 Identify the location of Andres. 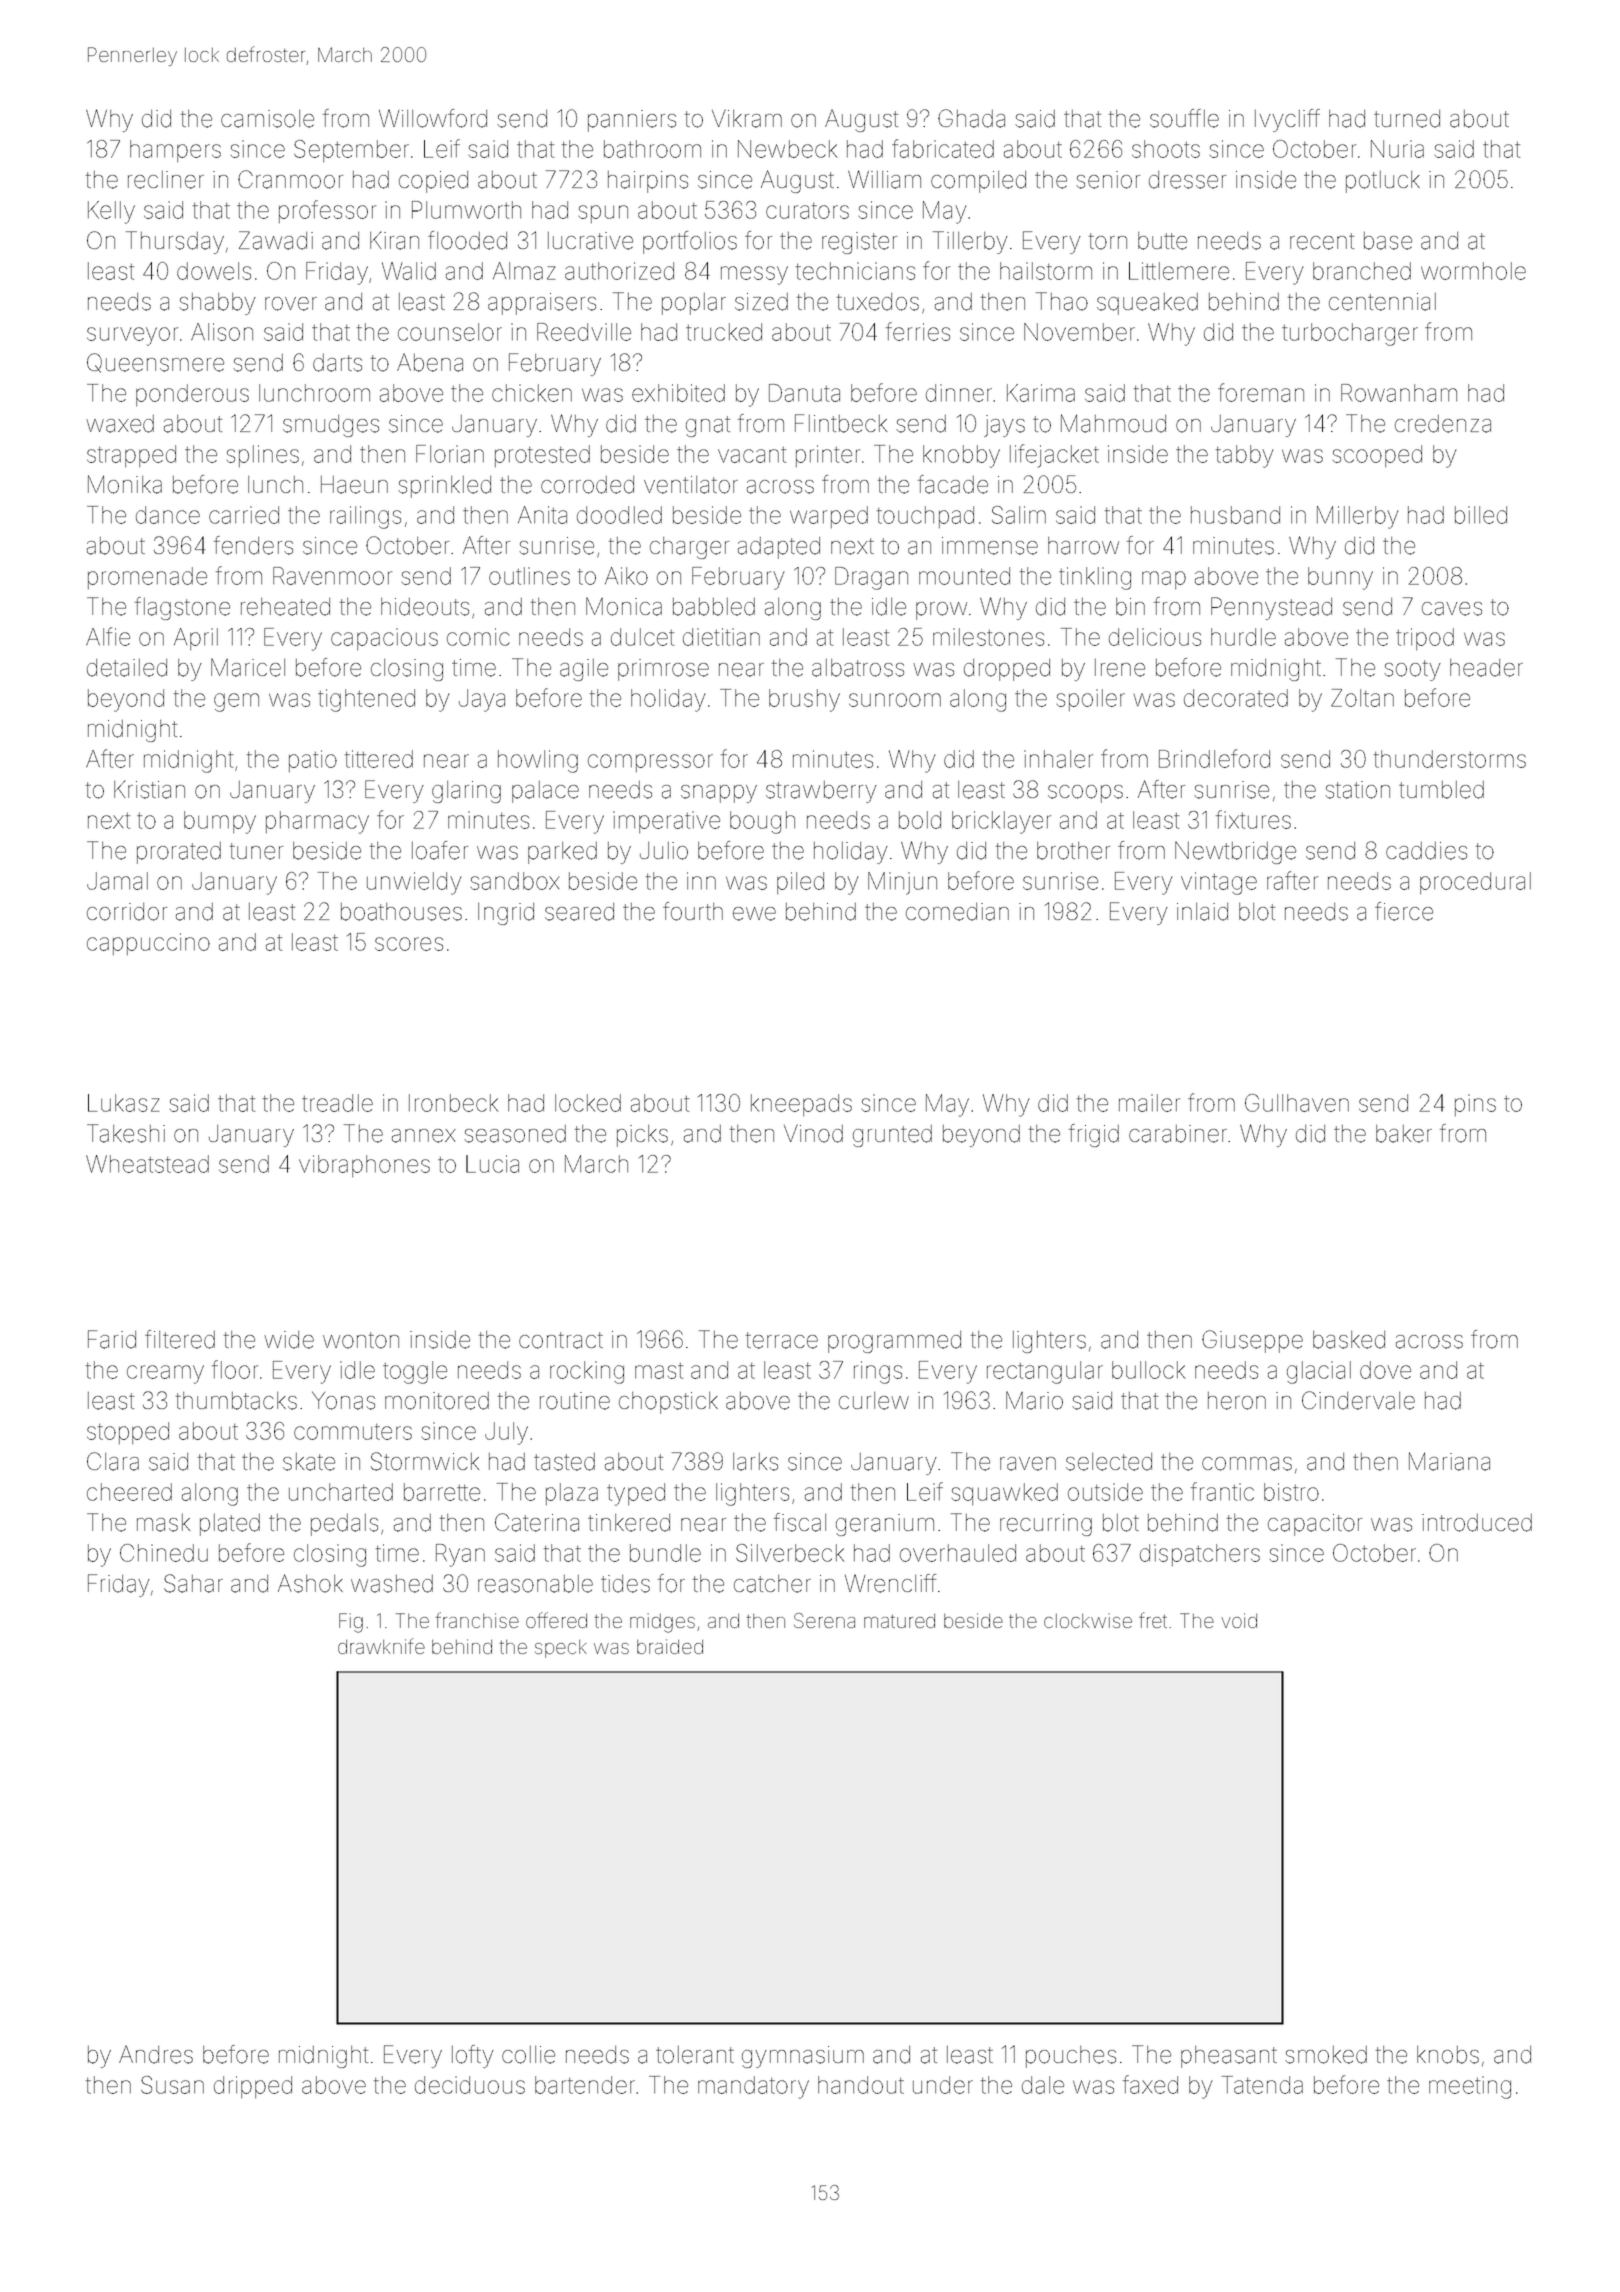
(156, 2054).
